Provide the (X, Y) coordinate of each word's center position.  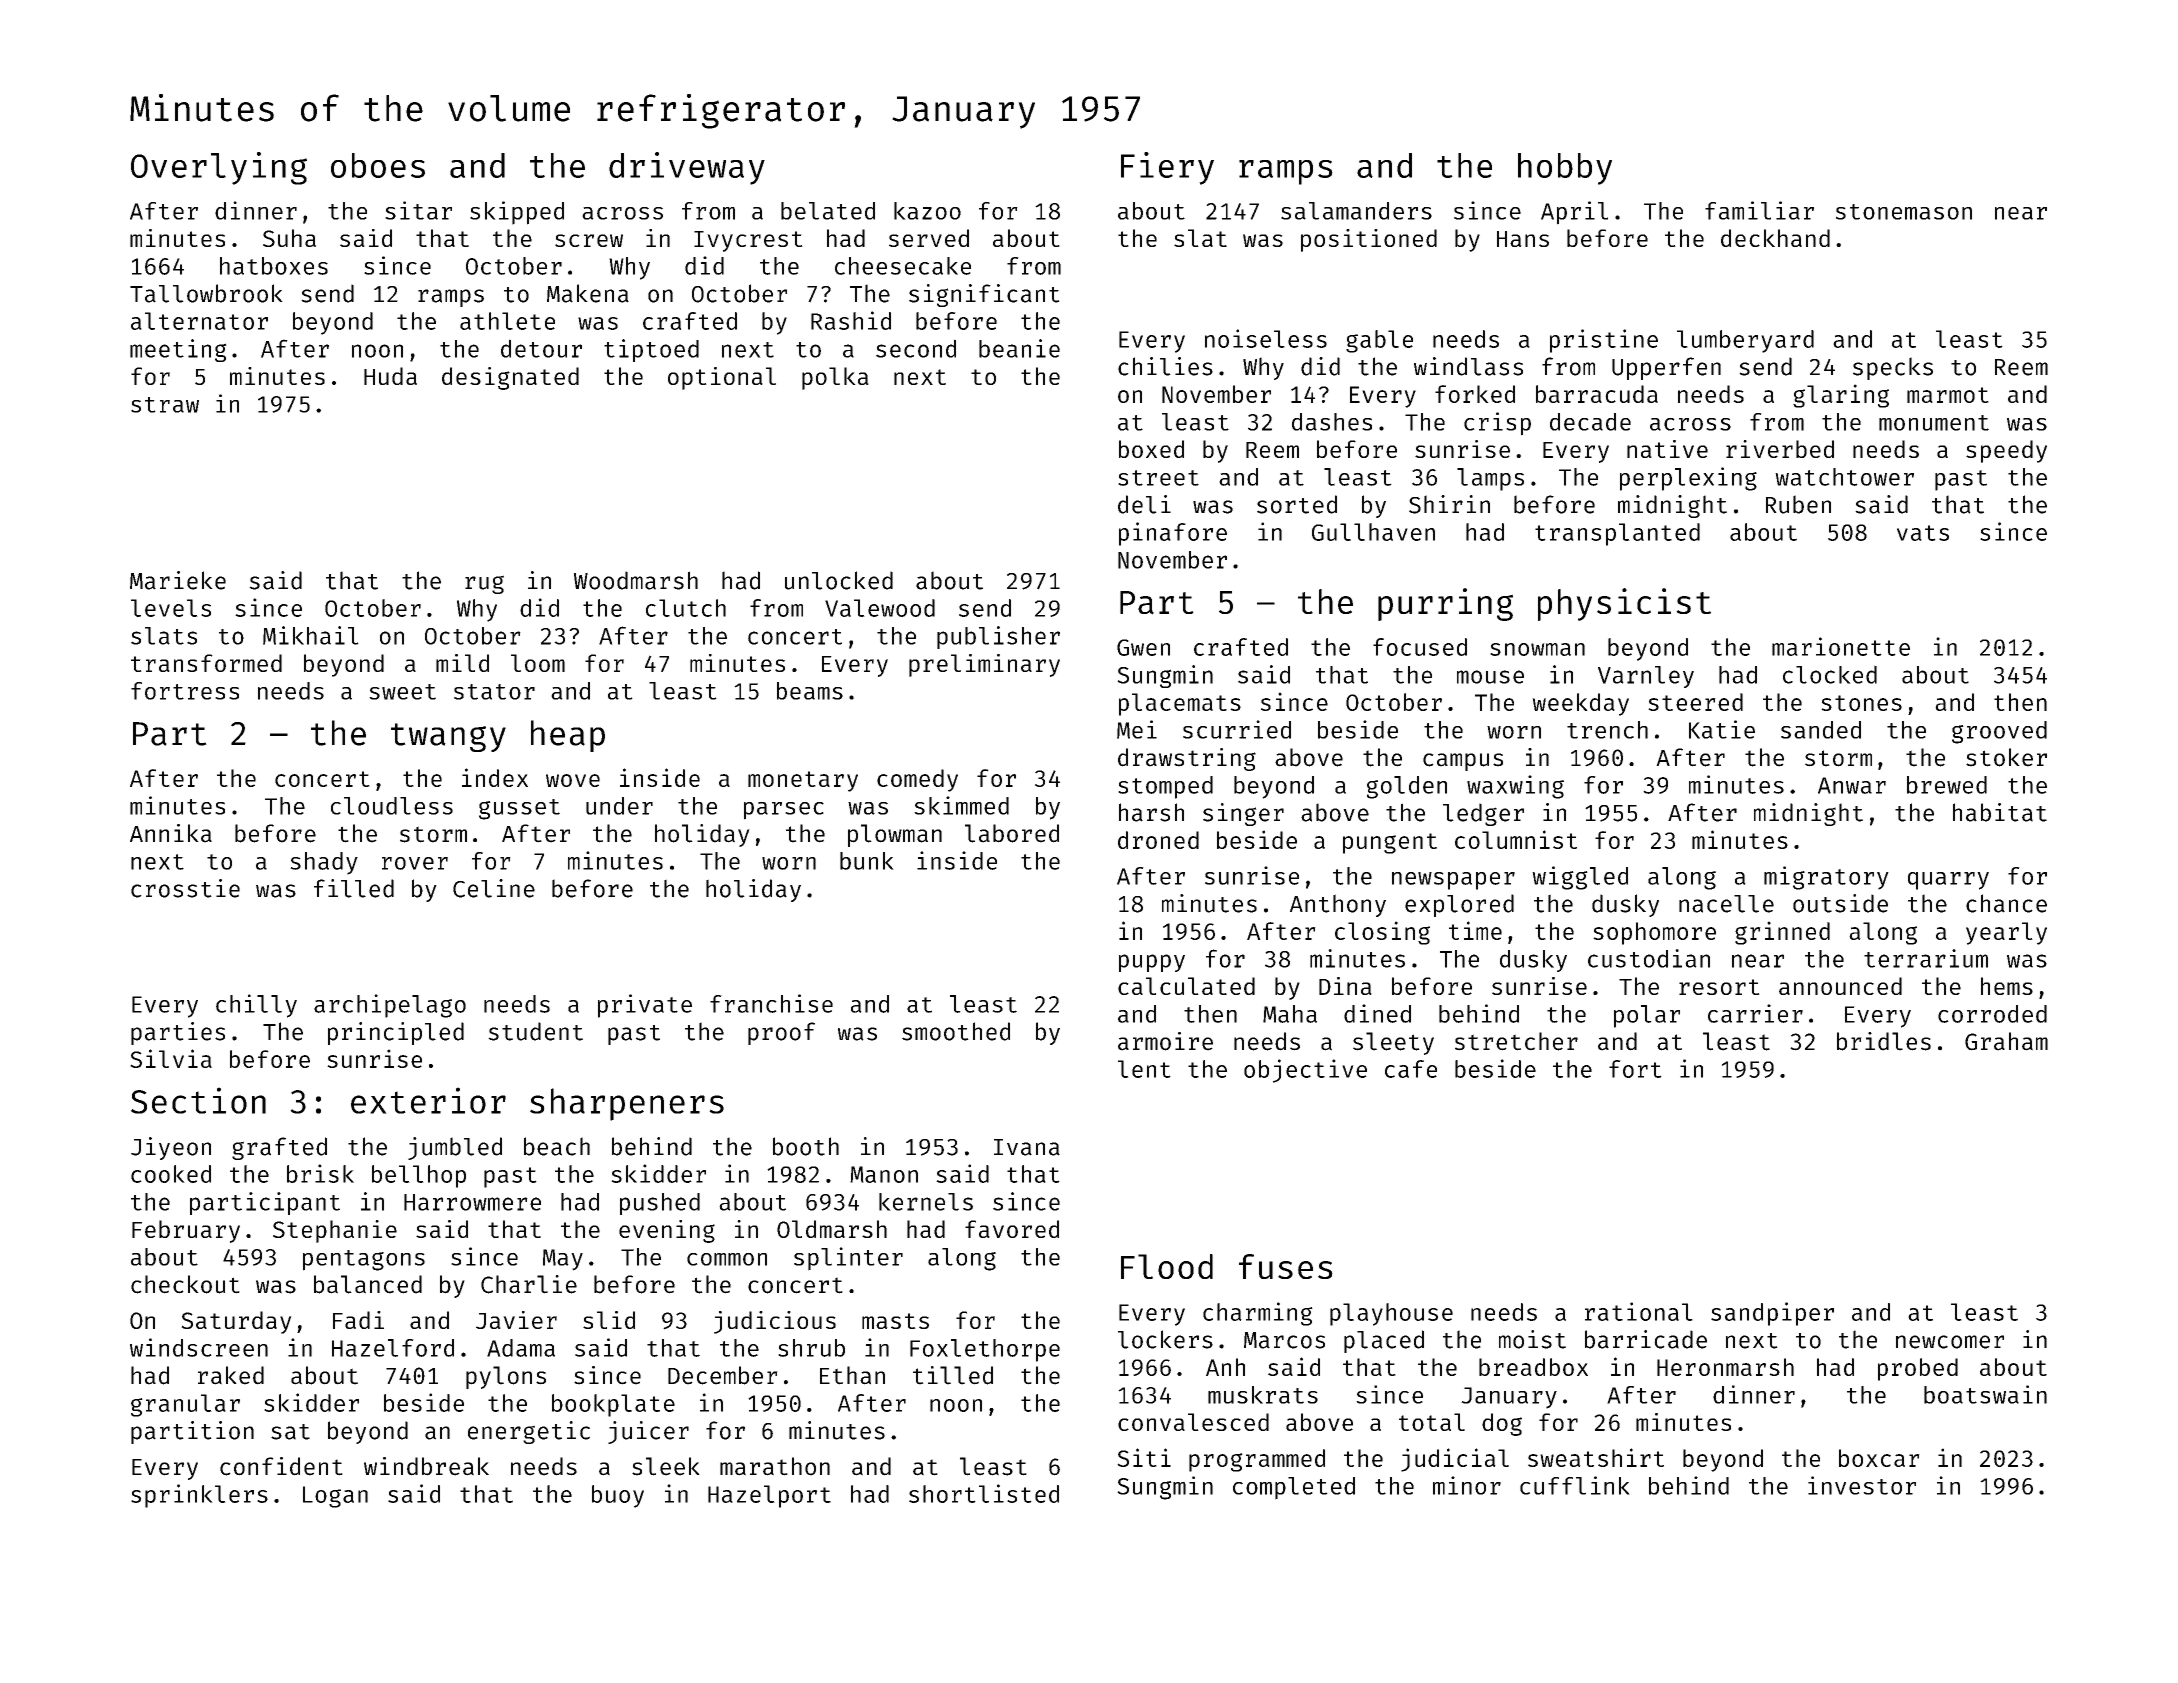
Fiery (1167, 168)
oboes (378, 165)
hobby (1565, 169)
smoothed (956, 1031)
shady (324, 863)
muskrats (1263, 1395)
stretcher (1516, 1041)
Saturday (236, 1322)
